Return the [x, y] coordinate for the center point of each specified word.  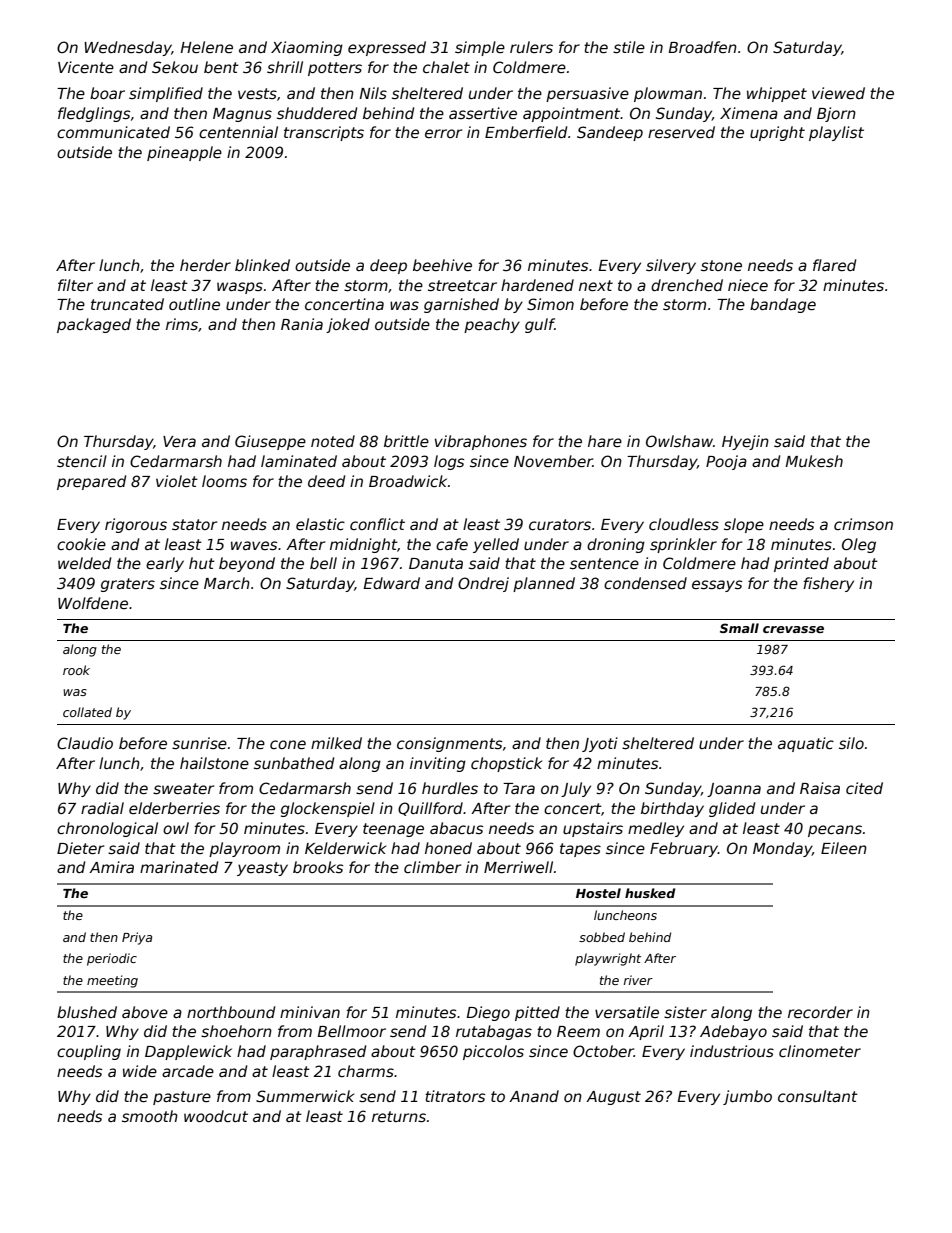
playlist [836, 133]
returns [399, 1116]
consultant [818, 1096]
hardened [537, 285]
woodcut [216, 1116]
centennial [238, 132]
